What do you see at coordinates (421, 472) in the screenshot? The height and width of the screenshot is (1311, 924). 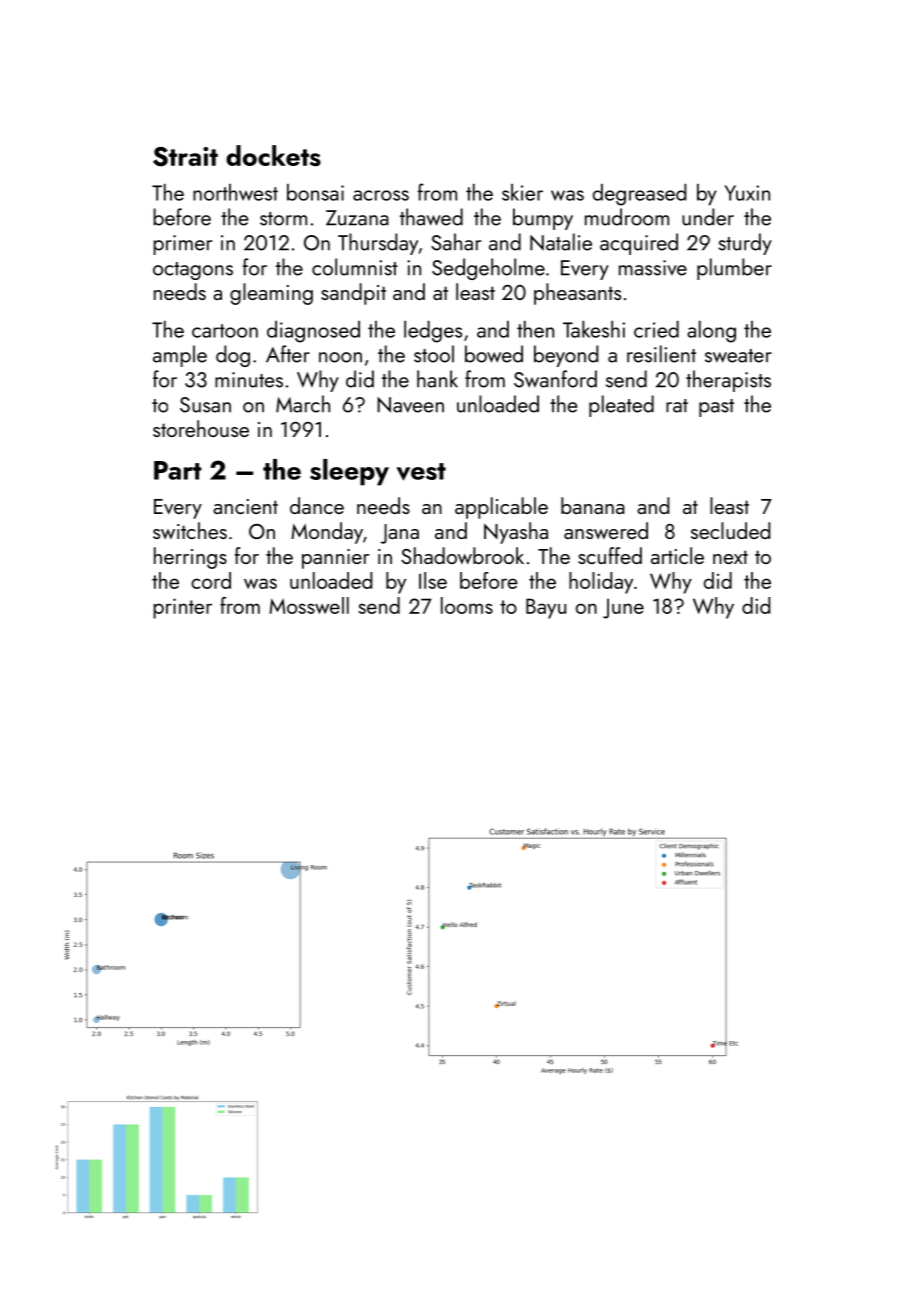 I see `vest` at bounding box center [421, 472].
